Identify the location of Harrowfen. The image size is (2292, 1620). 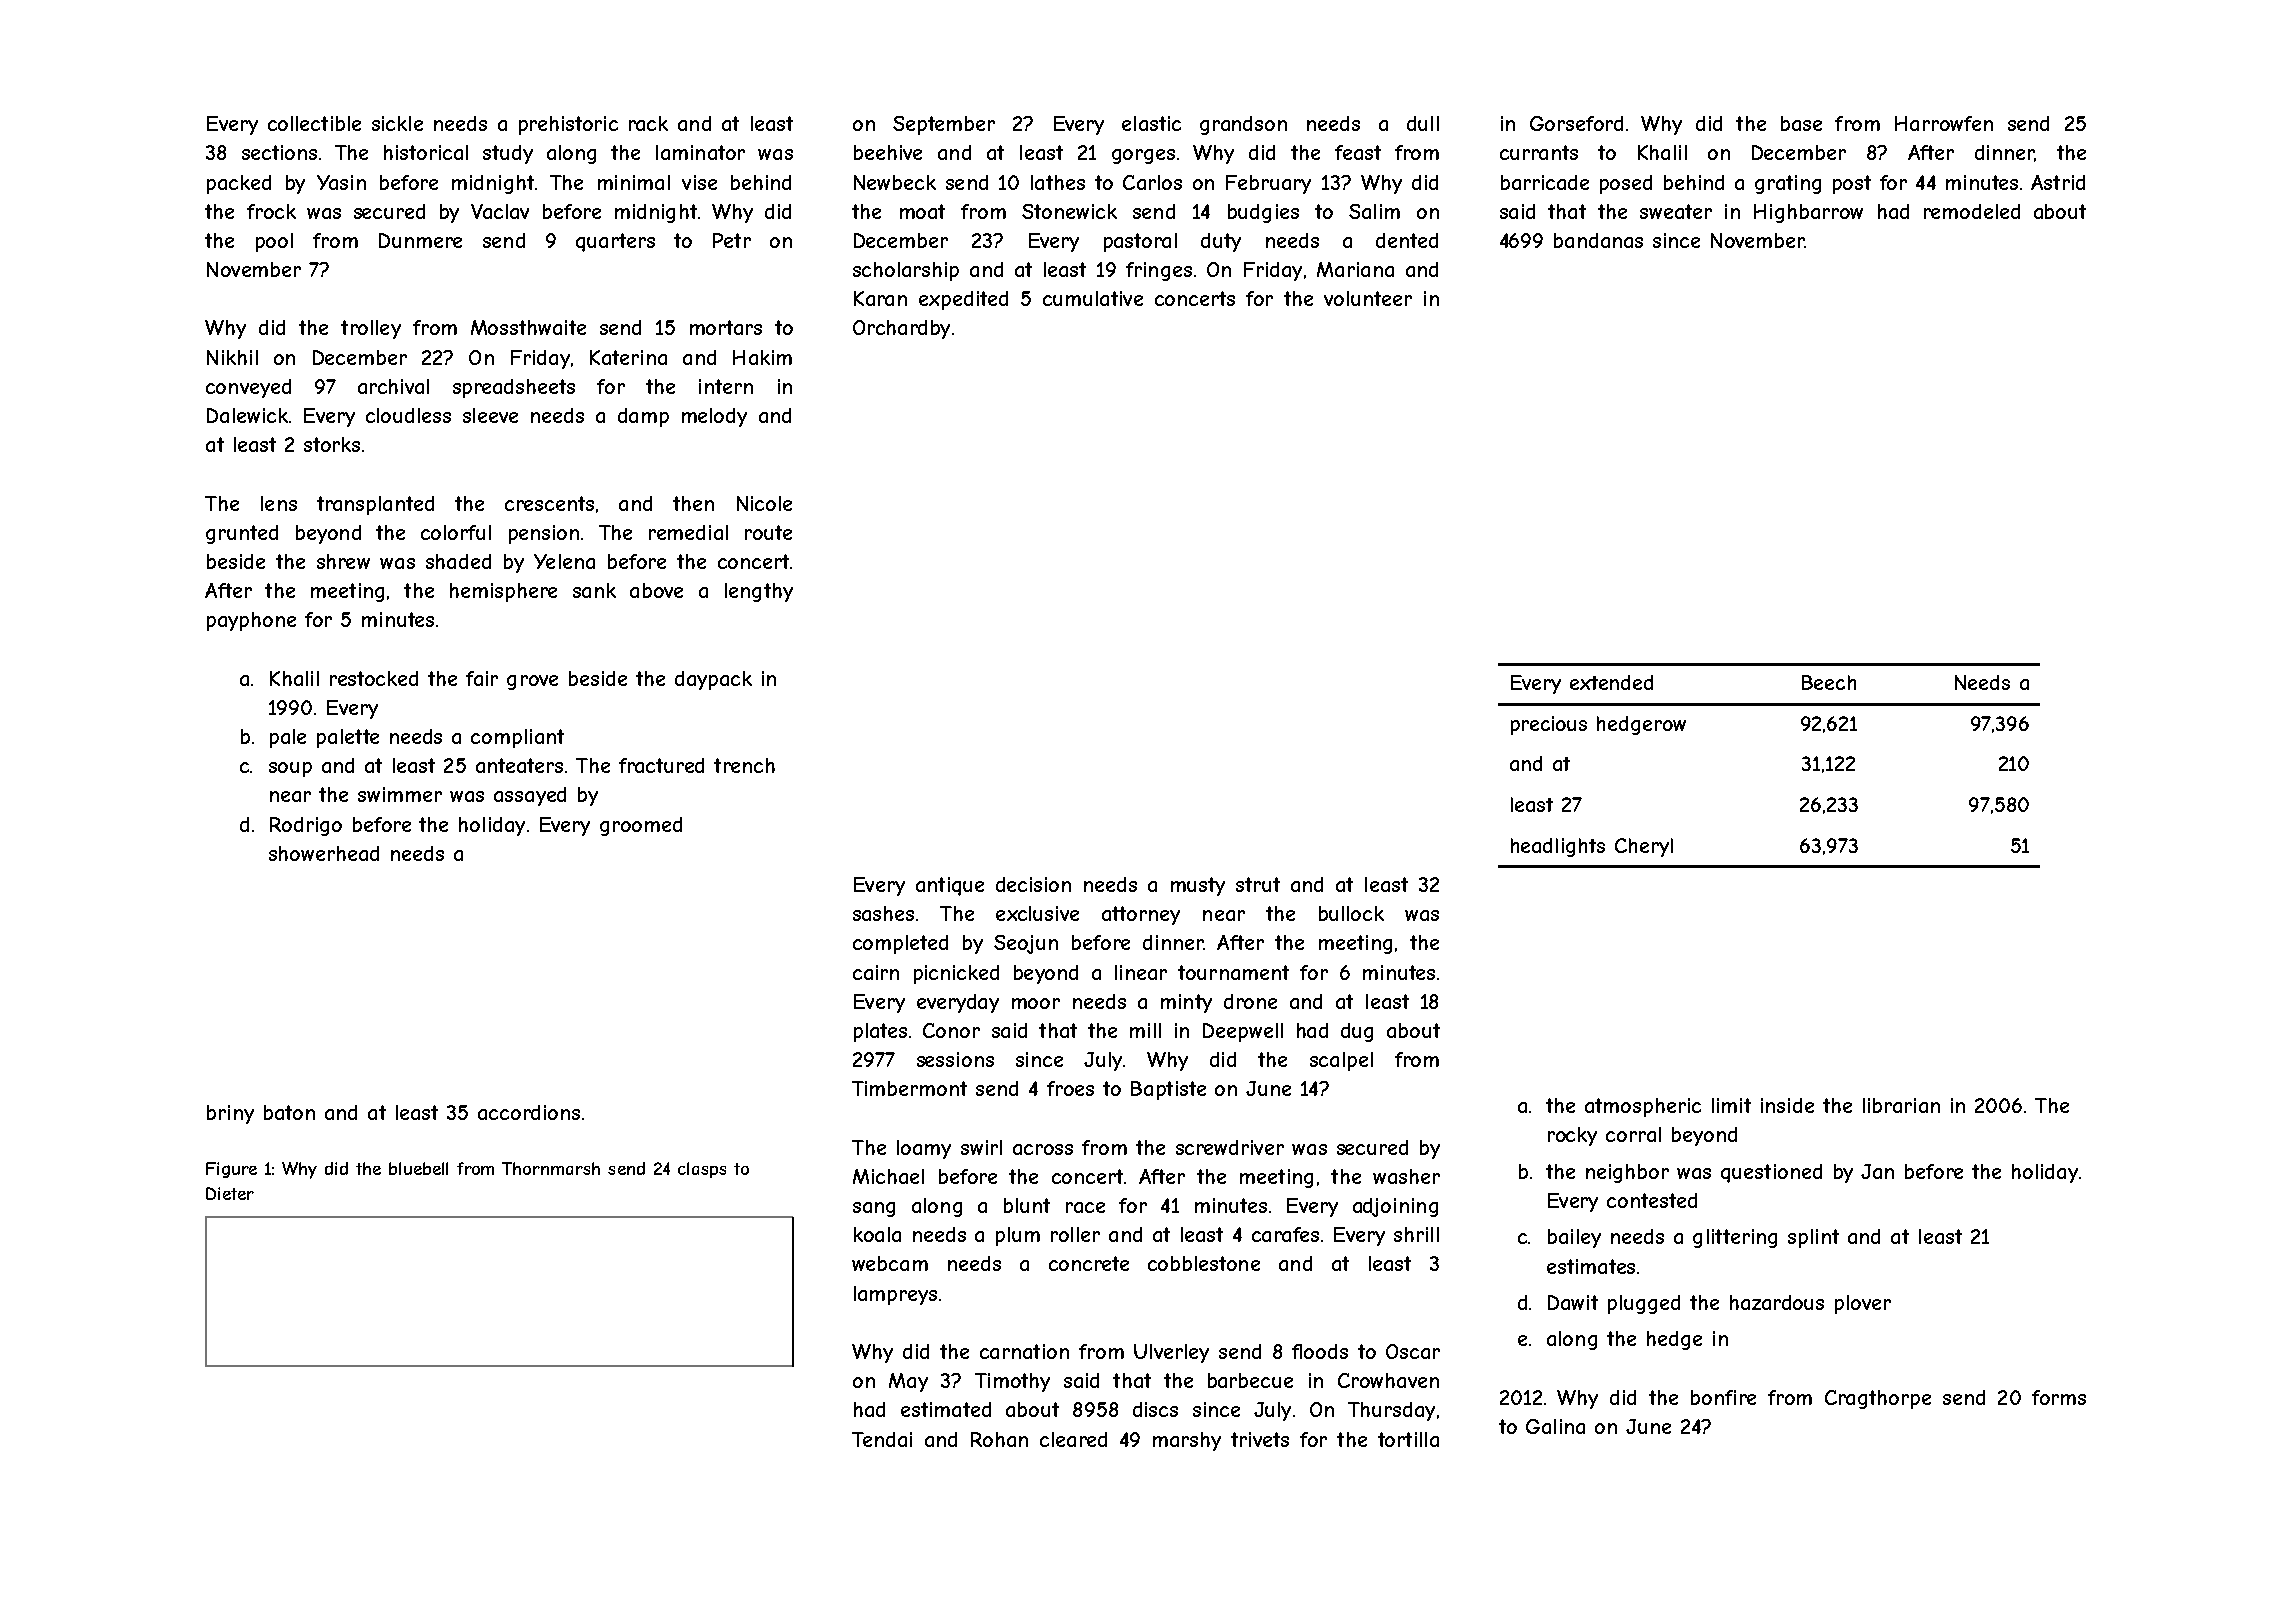
(1944, 123).
